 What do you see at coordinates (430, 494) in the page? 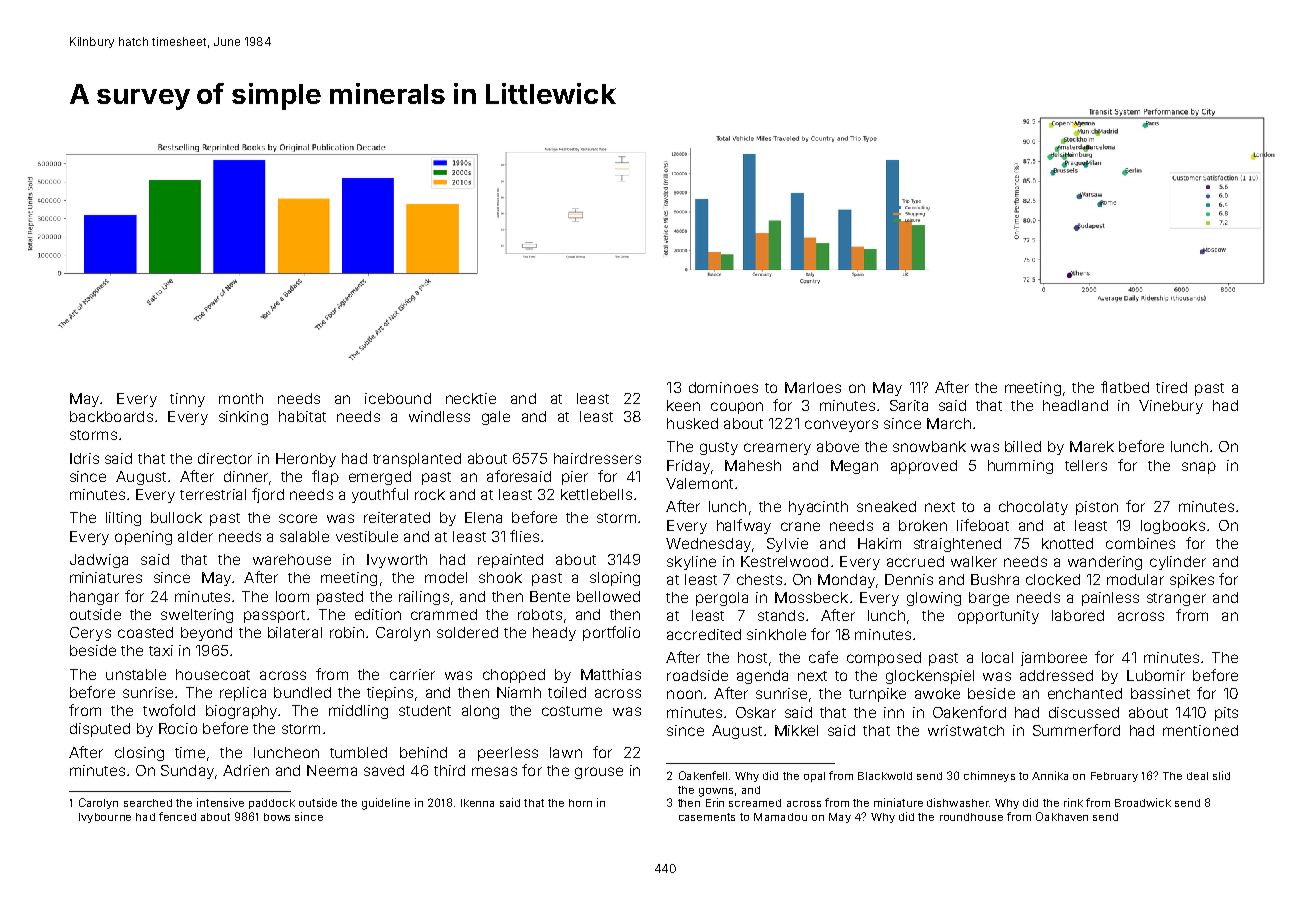
I see `rock` at bounding box center [430, 494].
